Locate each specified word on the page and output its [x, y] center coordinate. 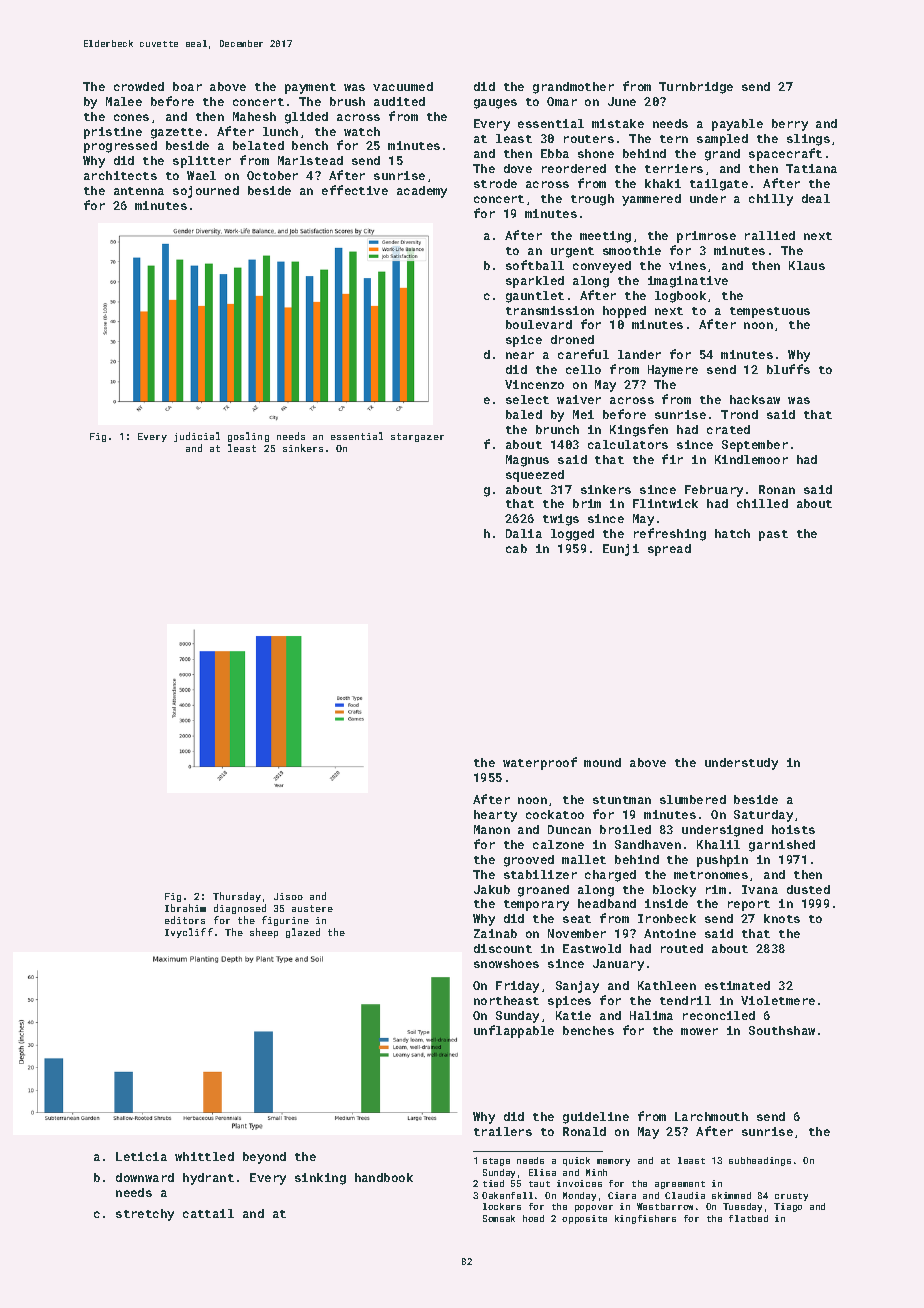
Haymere [673, 371]
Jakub [492, 889]
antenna [139, 191]
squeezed [535, 476]
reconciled [719, 1015]
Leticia [141, 1156]
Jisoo [288, 896]
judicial [197, 437]
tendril [685, 1000]
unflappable [514, 1031]
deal [816, 198]
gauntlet [535, 297]
